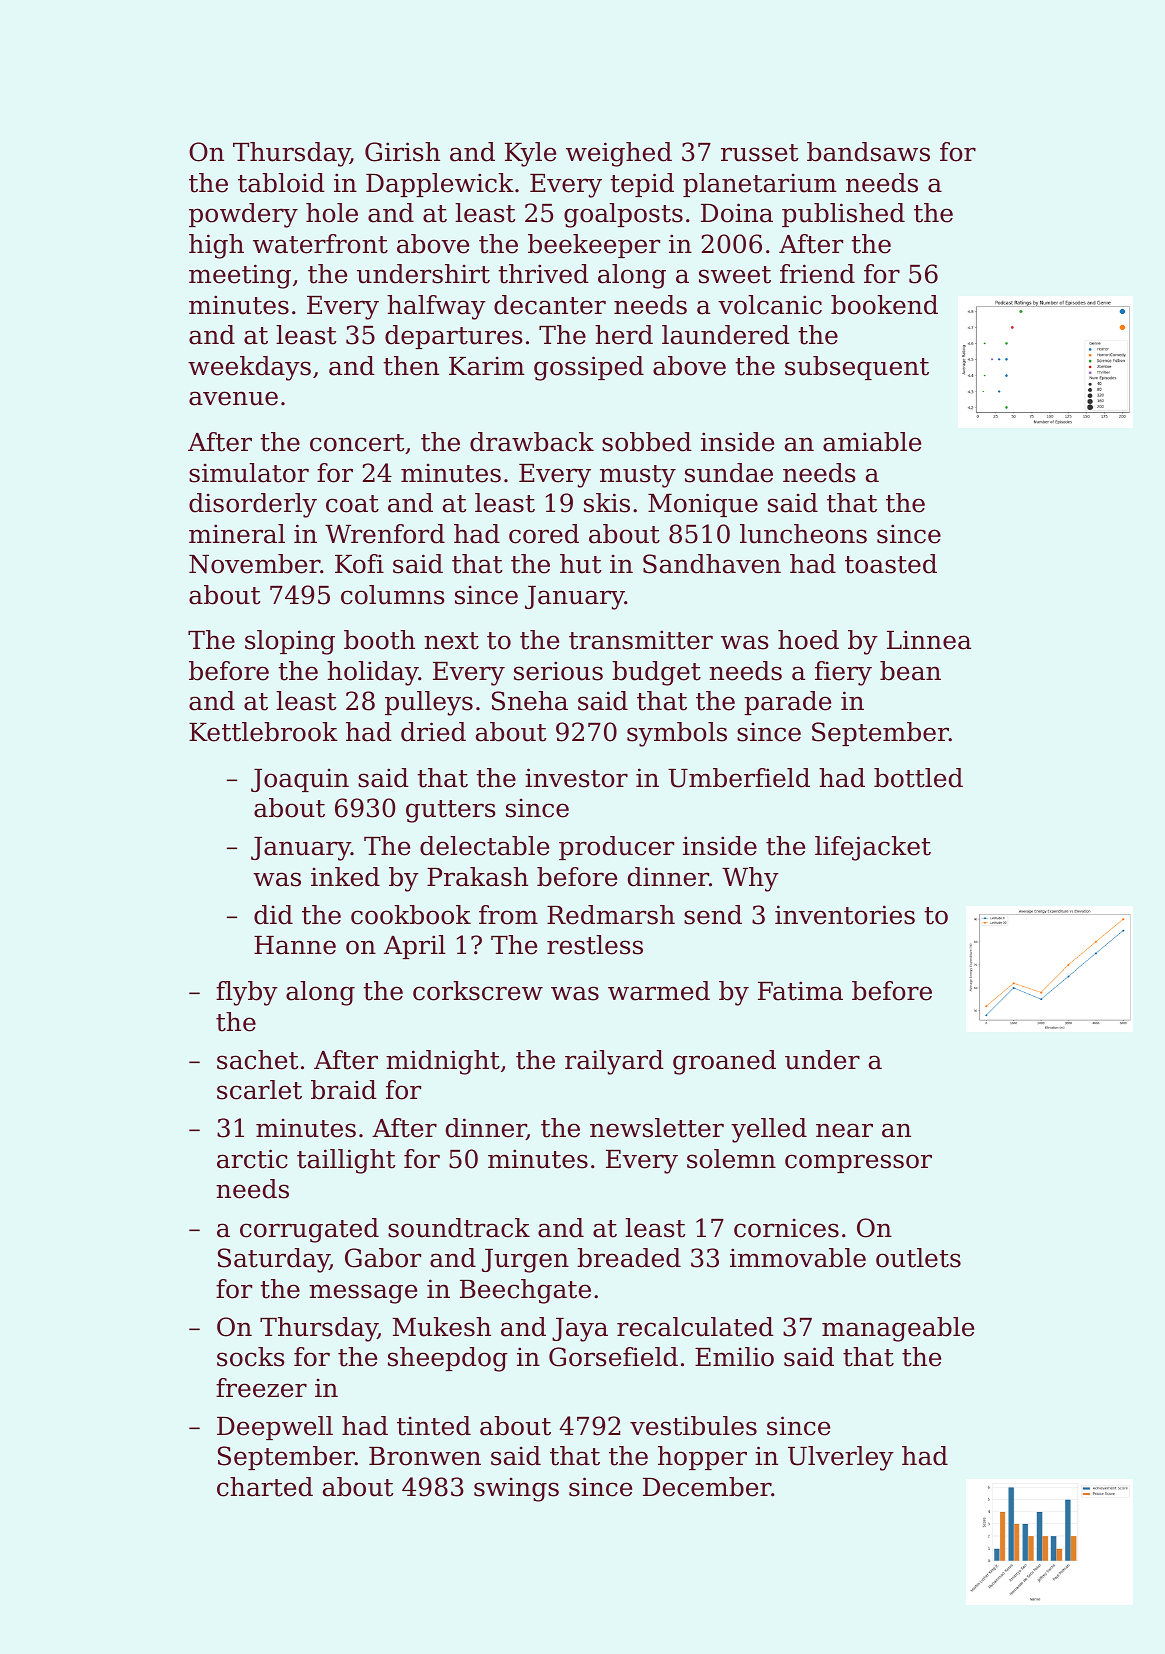  I want to click on breaded, so click(629, 1258).
